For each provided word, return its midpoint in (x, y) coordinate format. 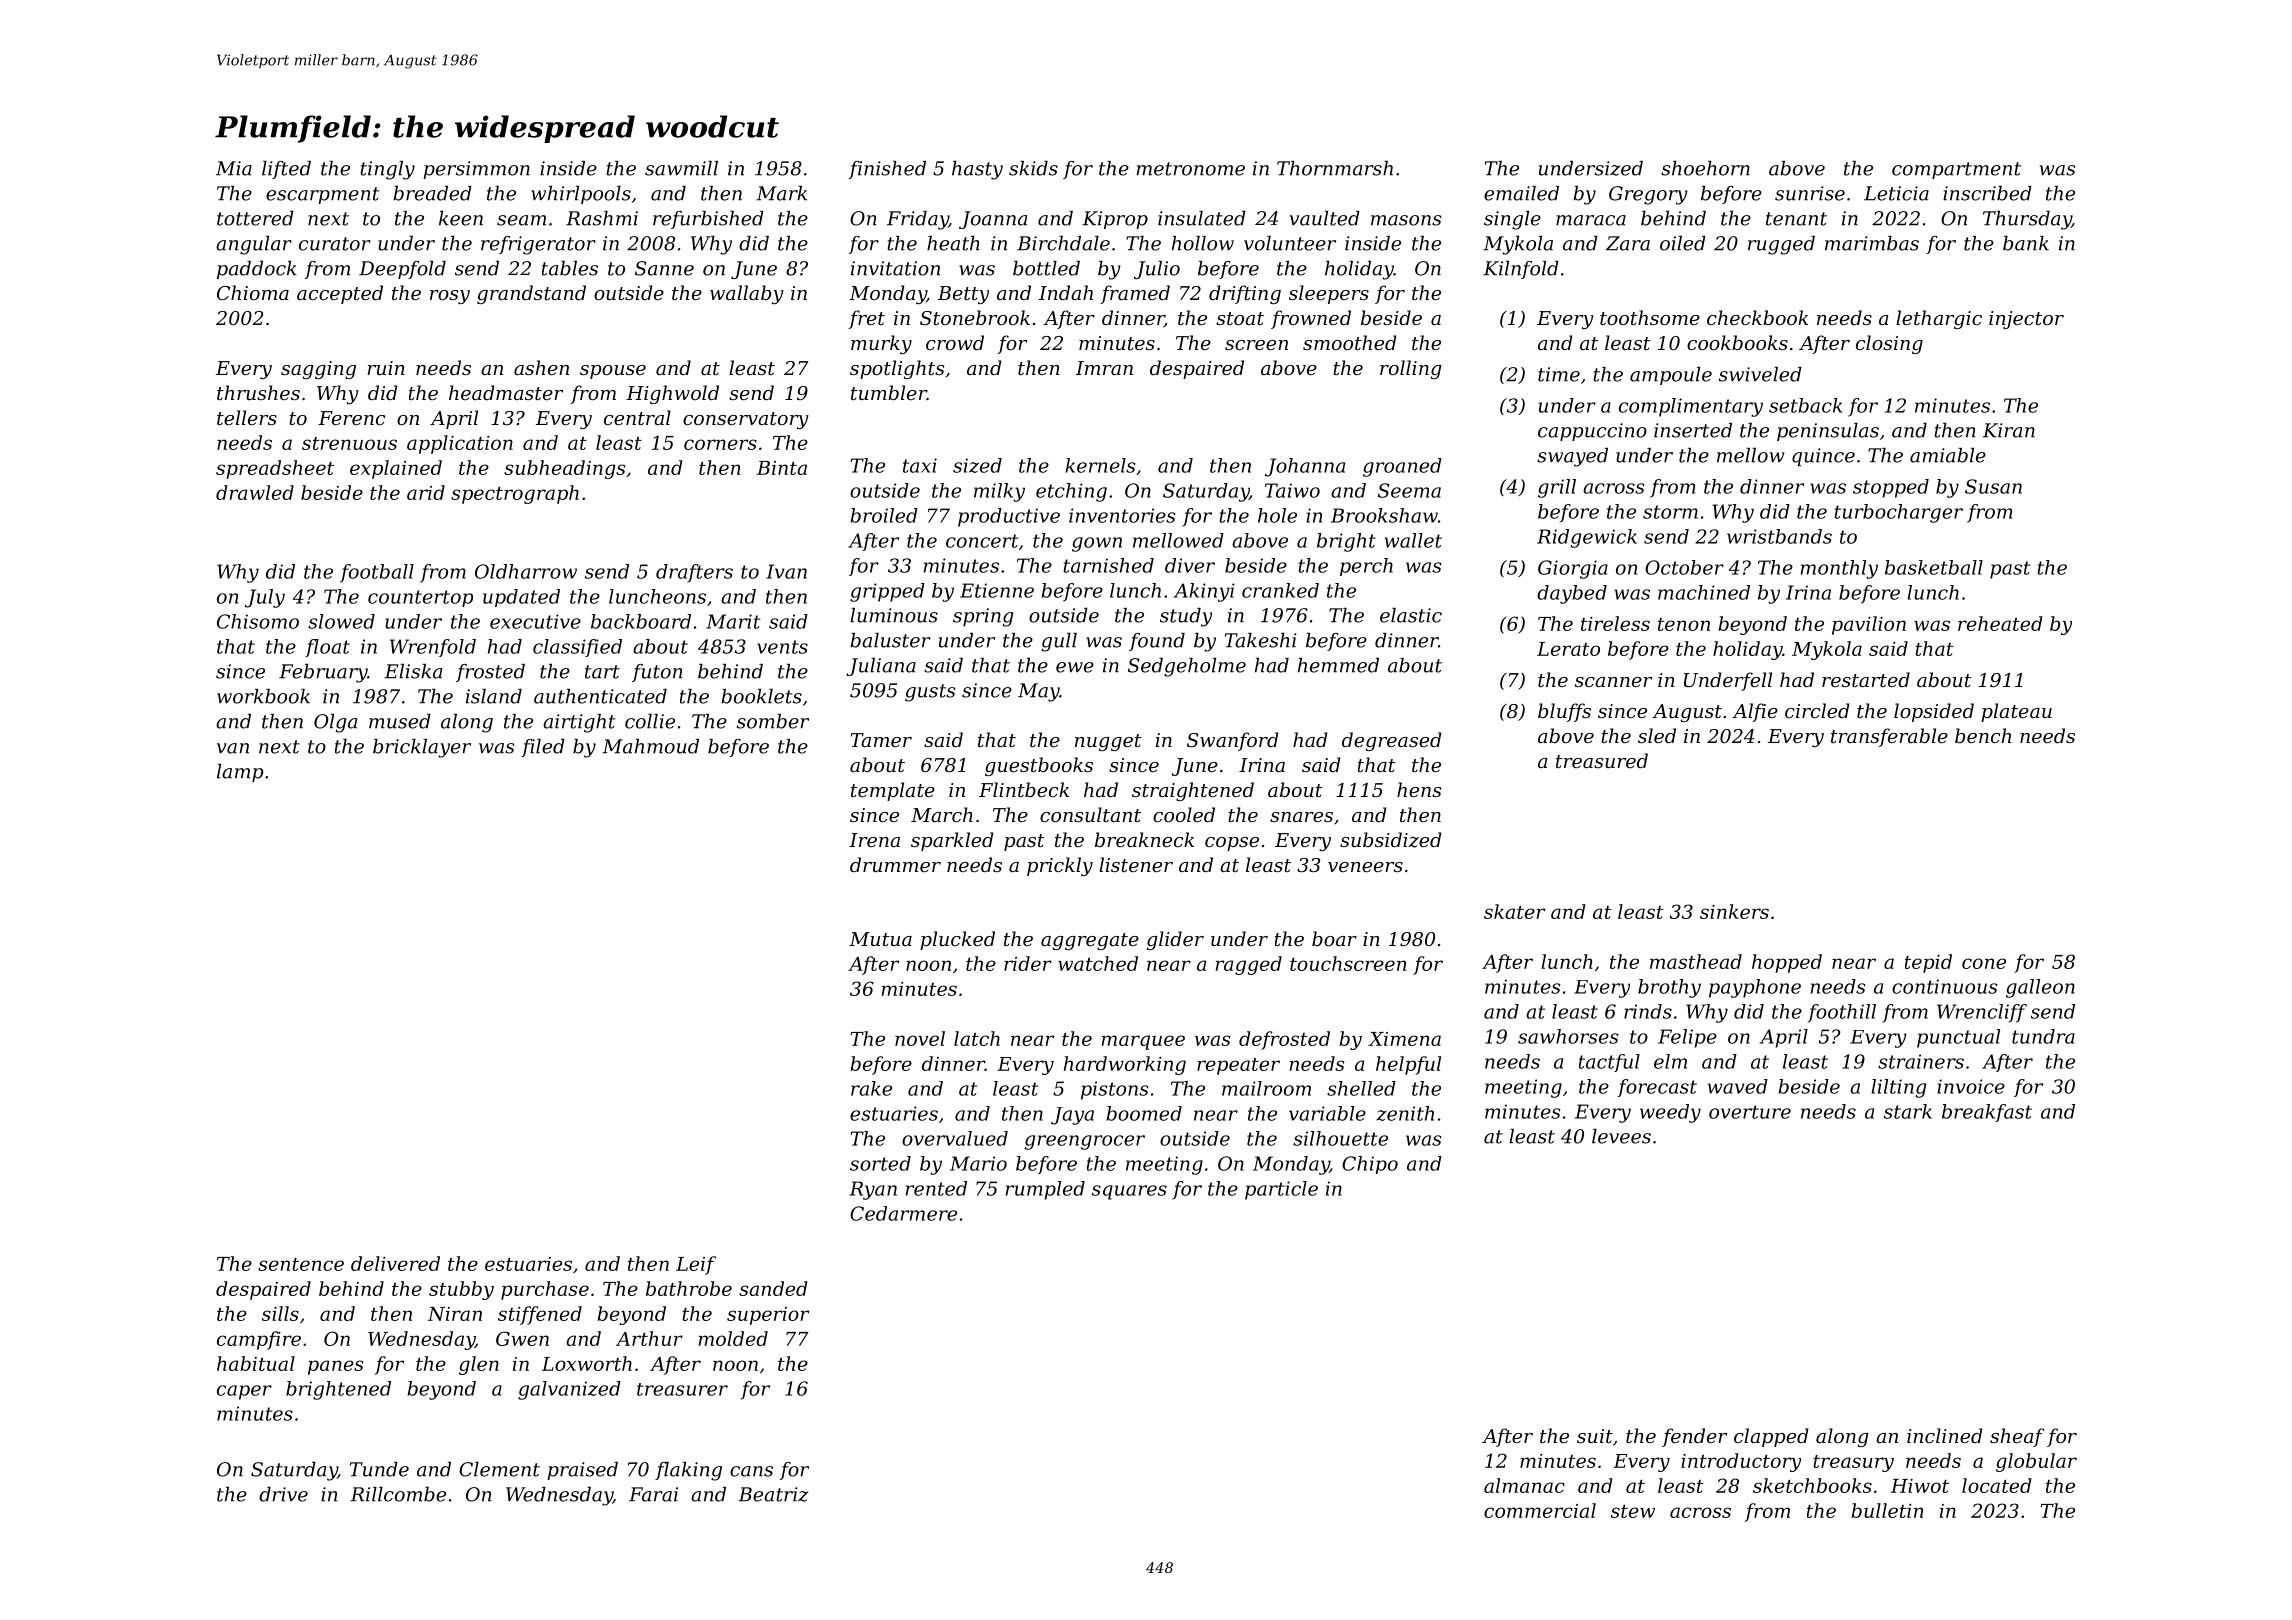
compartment (1956, 170)
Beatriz (773, 1494)
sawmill (681, 168)
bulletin (1887, 1510)
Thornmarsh (1335, 168)
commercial (1540, 1510)
